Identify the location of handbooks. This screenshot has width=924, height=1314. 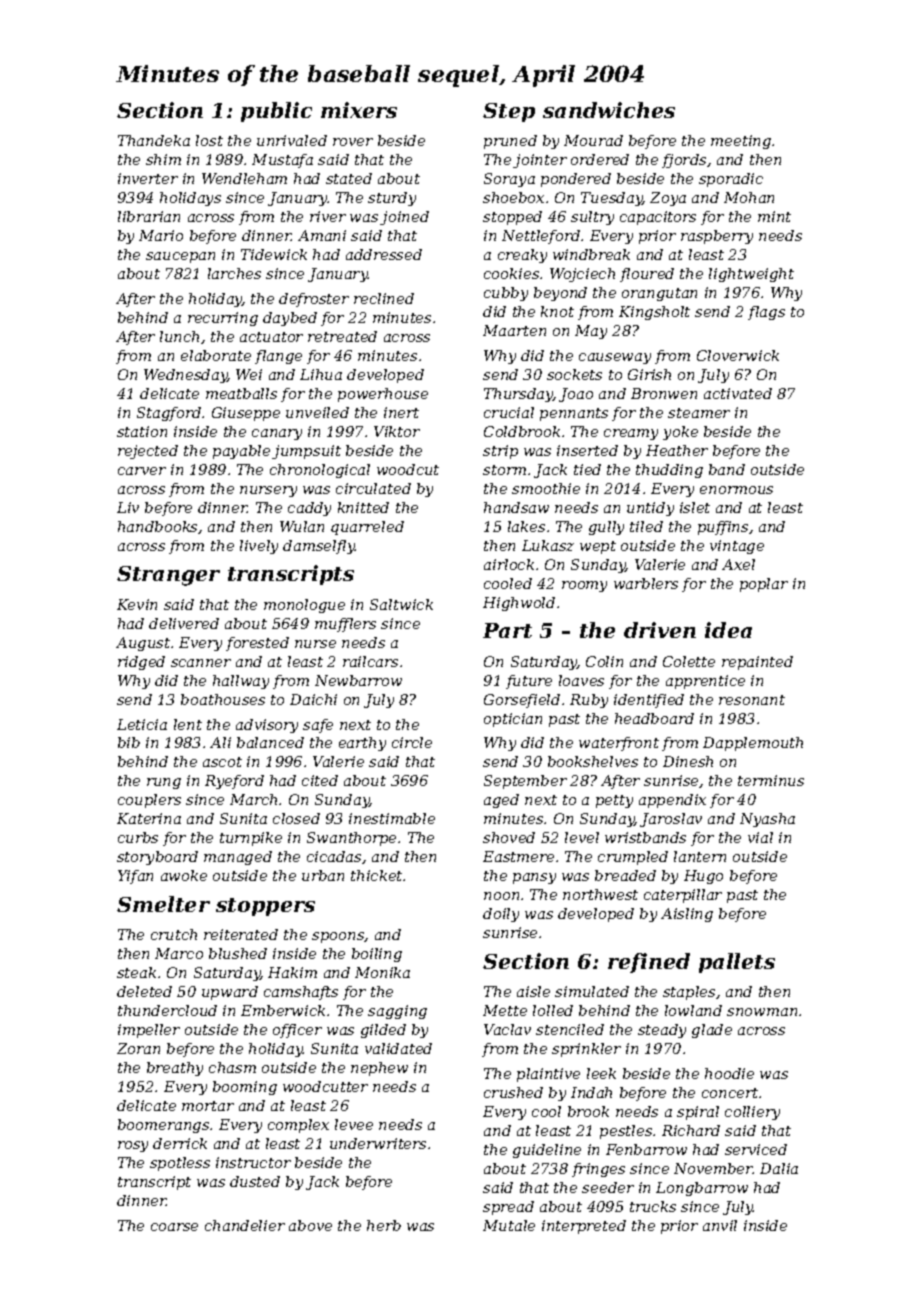
(157, 526).
